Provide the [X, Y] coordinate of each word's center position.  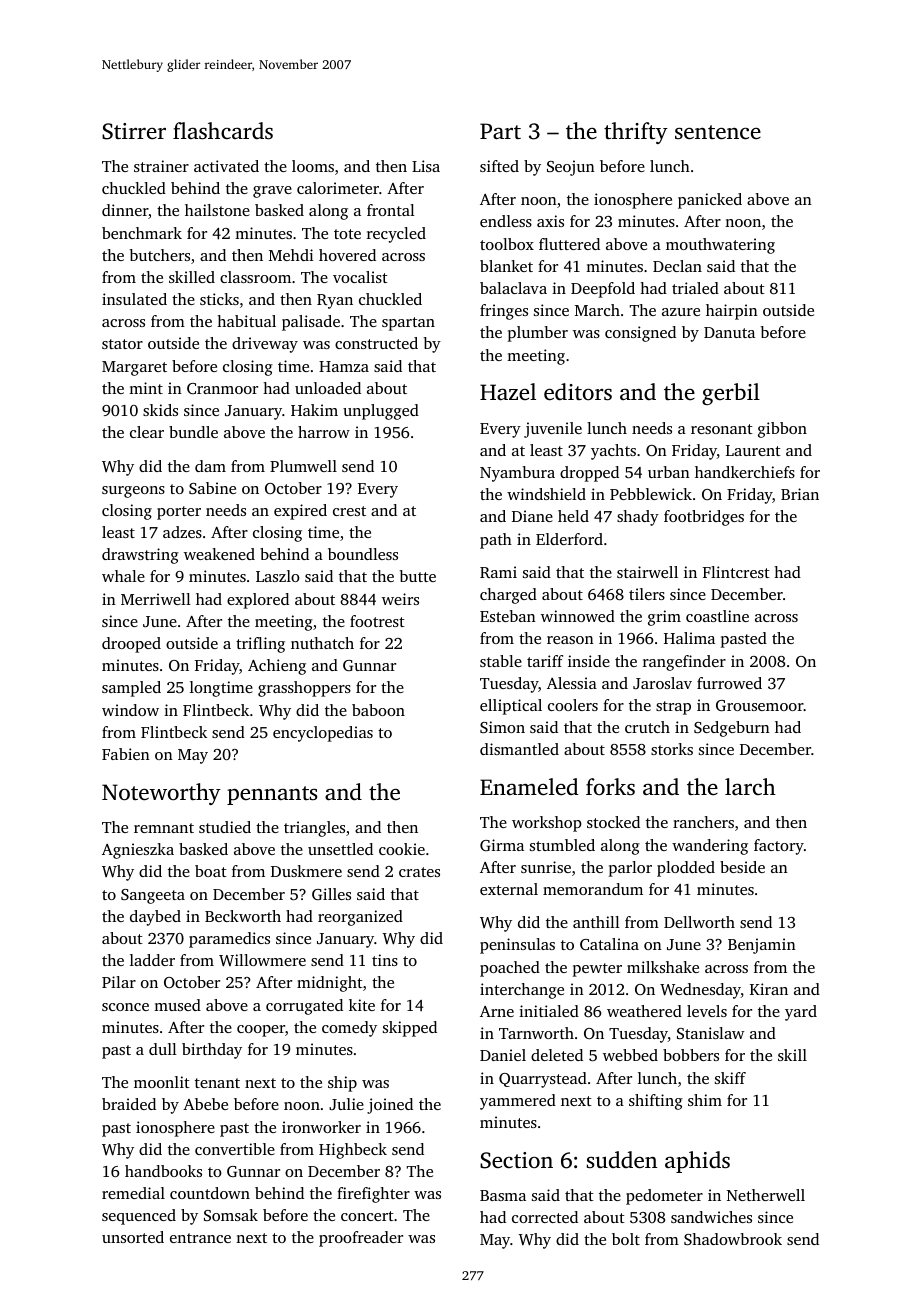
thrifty [636, 133]
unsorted [133, 1237]
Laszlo [278, 576]
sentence [718, 132]
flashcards [223, 131]
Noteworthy [161, 794]
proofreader [361, 1239]
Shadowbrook [733, 1239]
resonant [722, 429]
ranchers [703, 822]
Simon [502, 727]
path [496, 541]
